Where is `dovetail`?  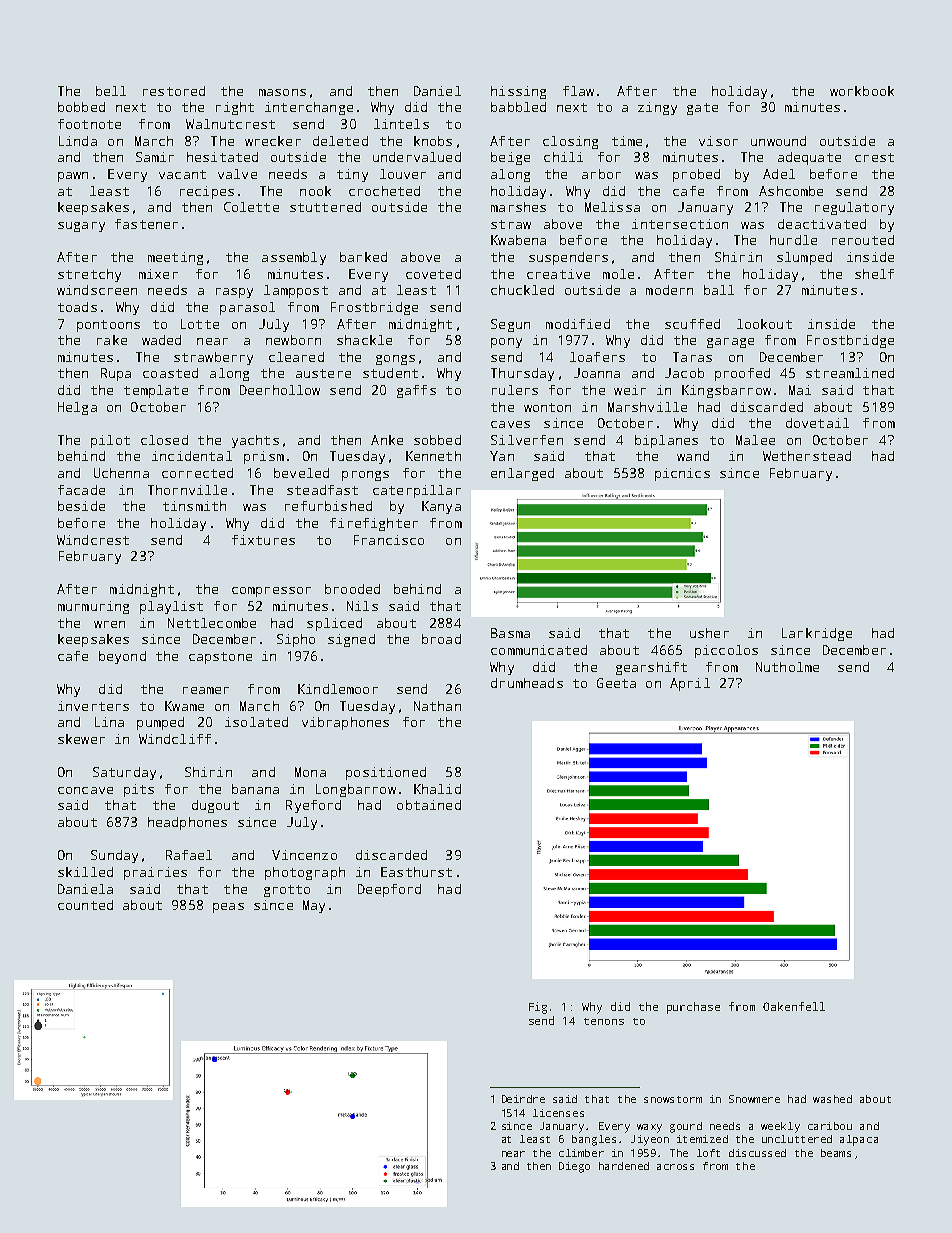
dovetail is located at coordinates (817, 423).
